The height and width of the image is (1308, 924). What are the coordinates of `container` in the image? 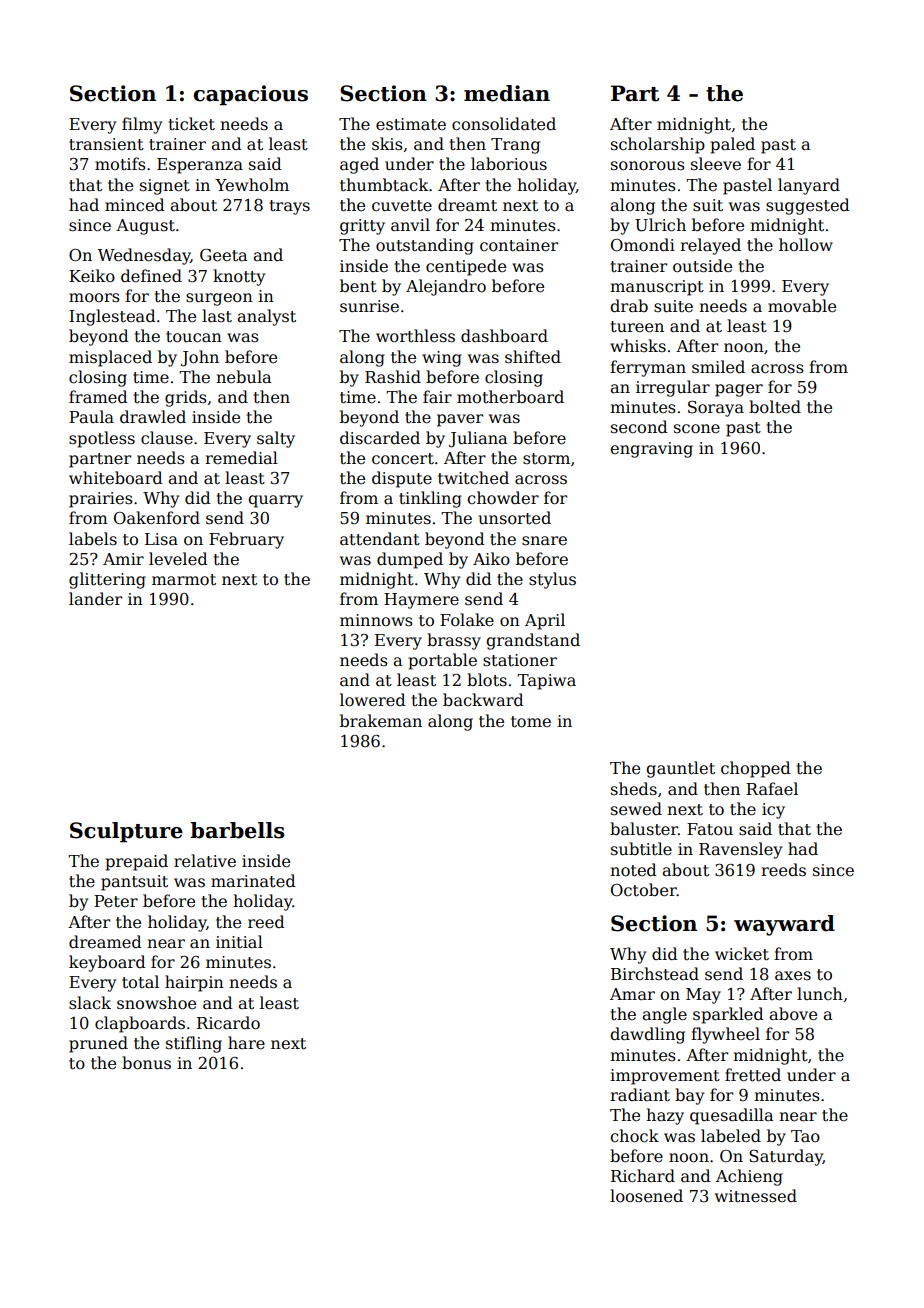 It's located at (519, 245).
